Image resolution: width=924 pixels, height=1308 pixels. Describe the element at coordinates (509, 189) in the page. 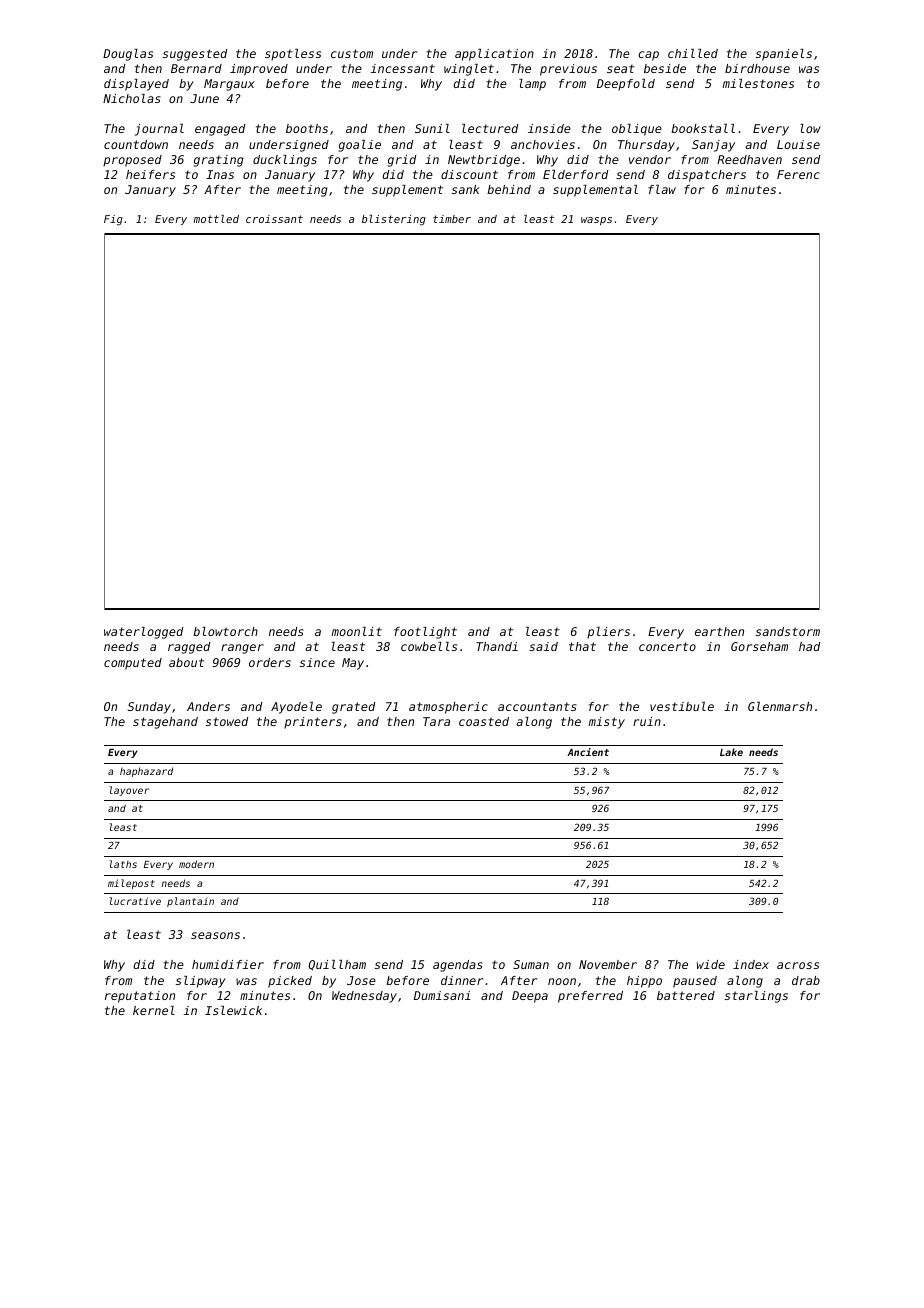

I see `behind` at that location.
